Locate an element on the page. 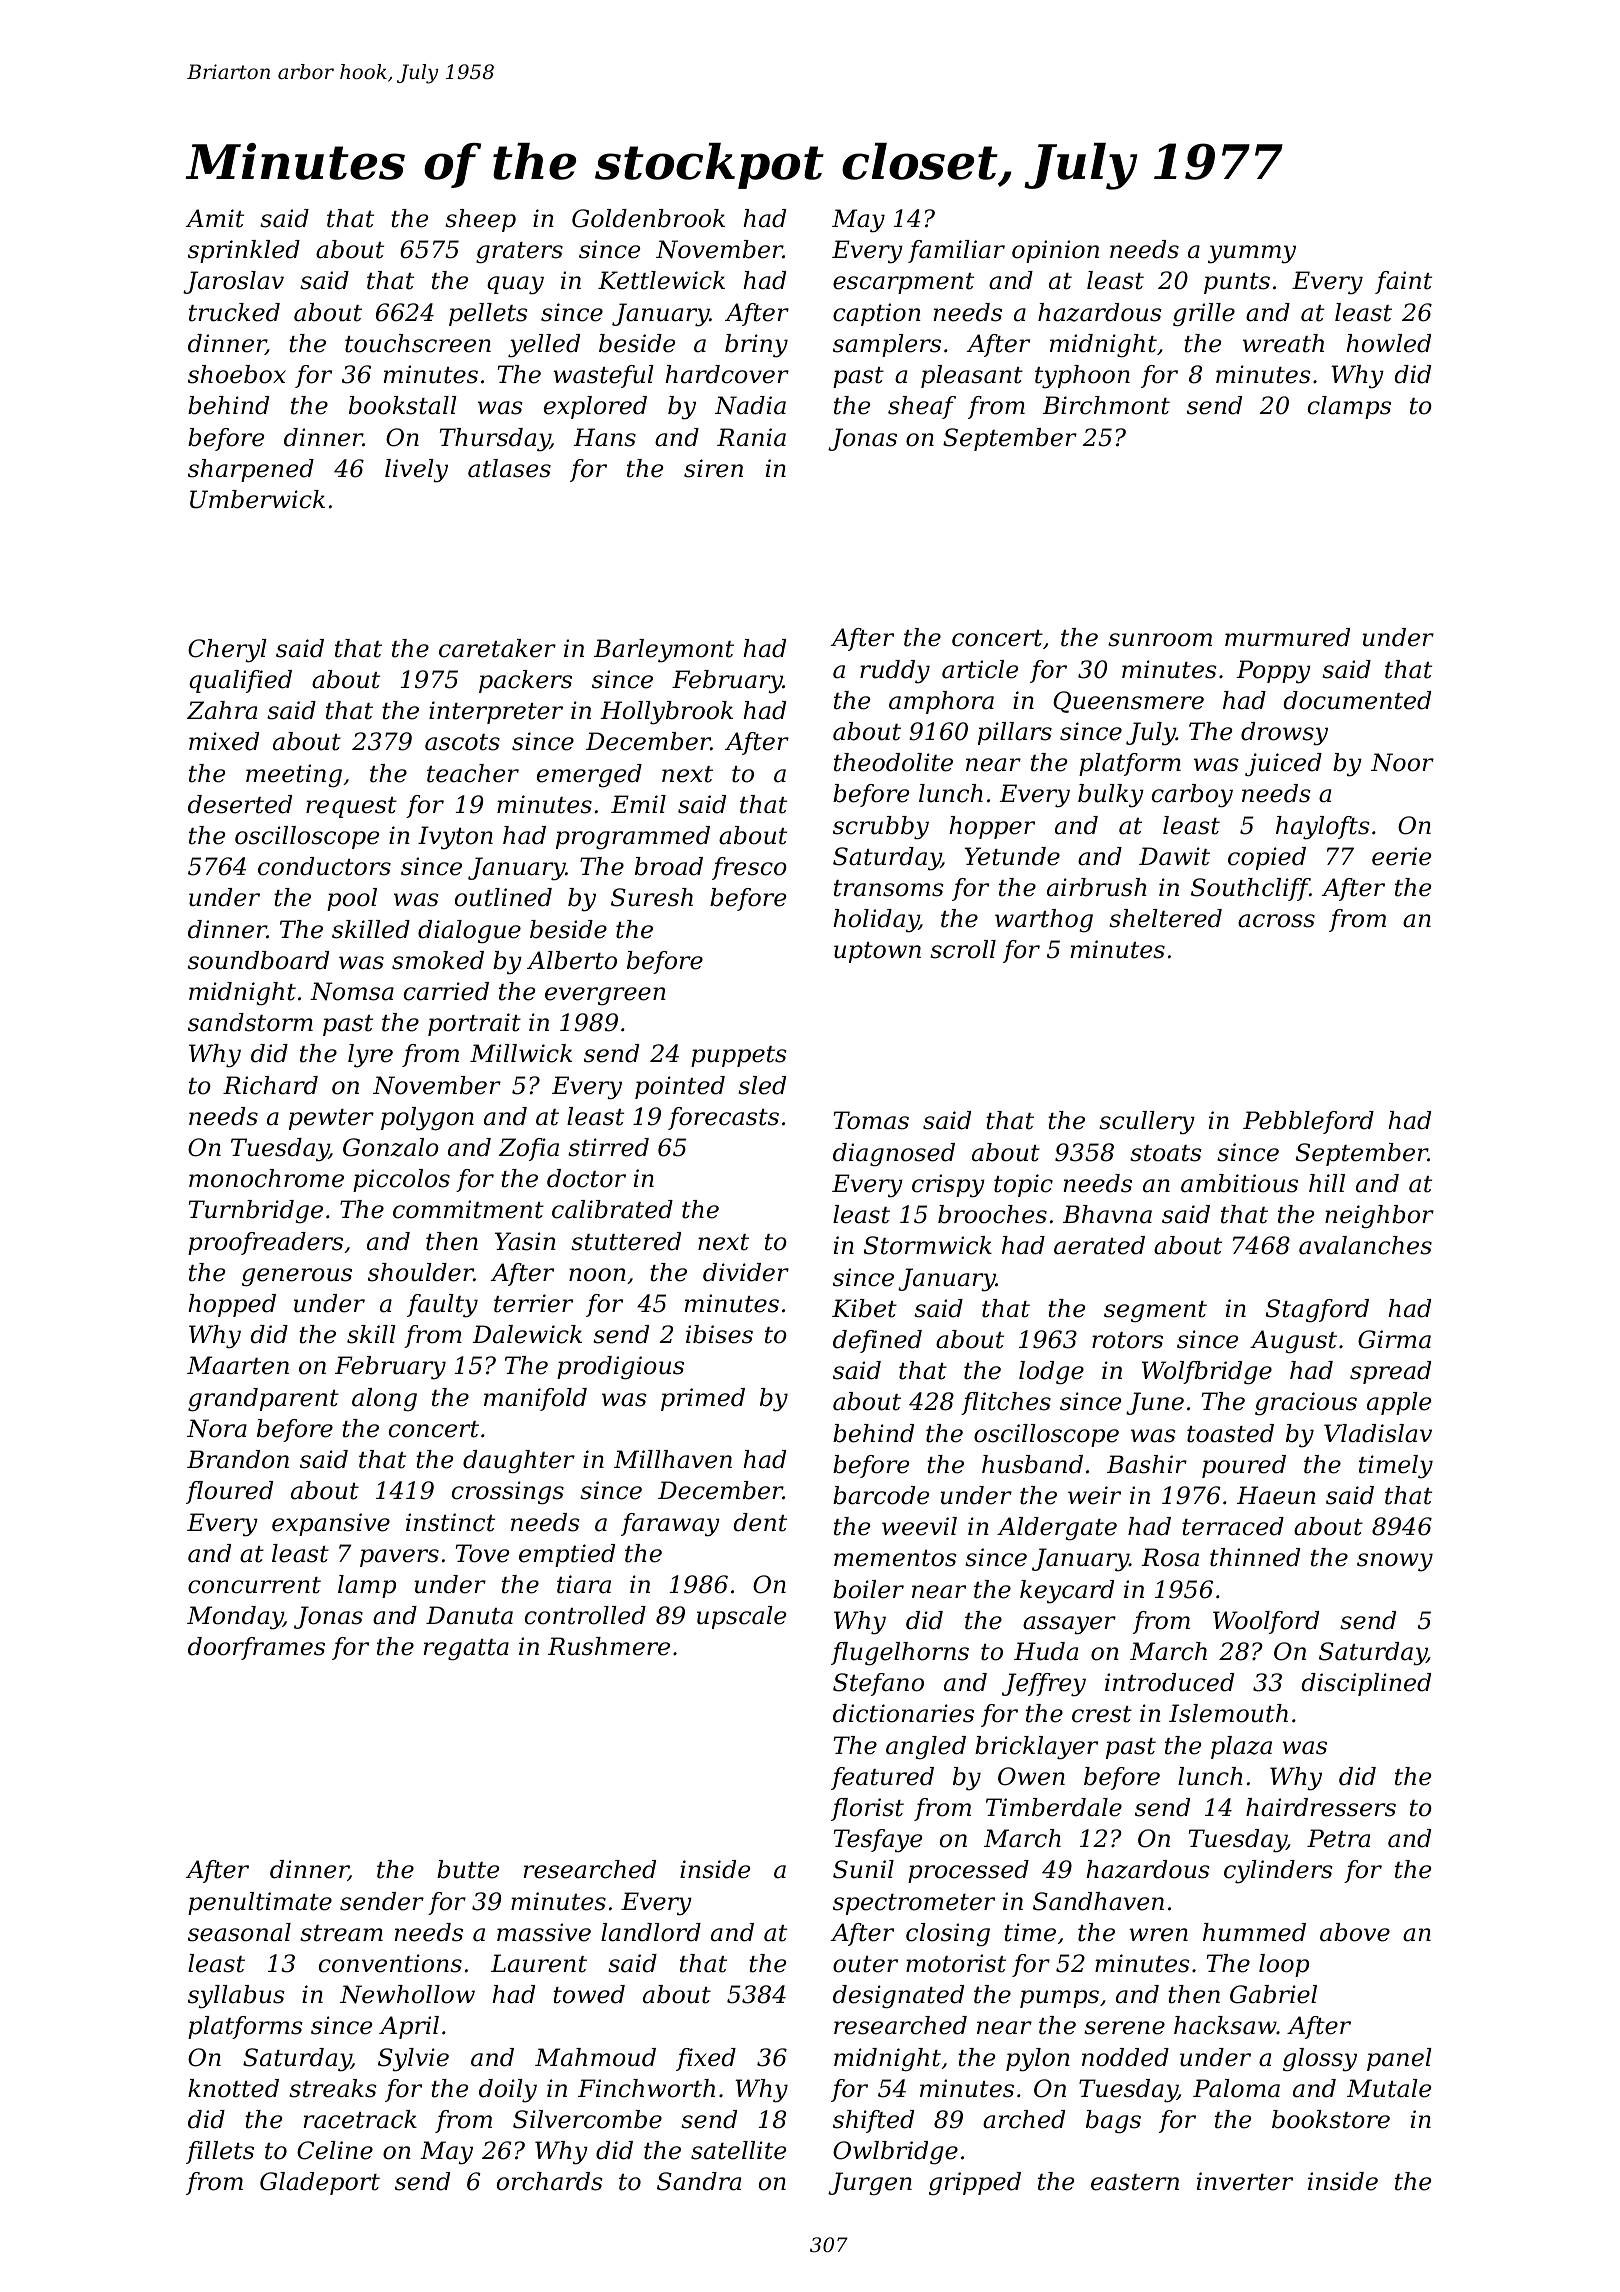 The height and width of the page is (2292, 1620). yummy is located at coordinates (1252, 254).
